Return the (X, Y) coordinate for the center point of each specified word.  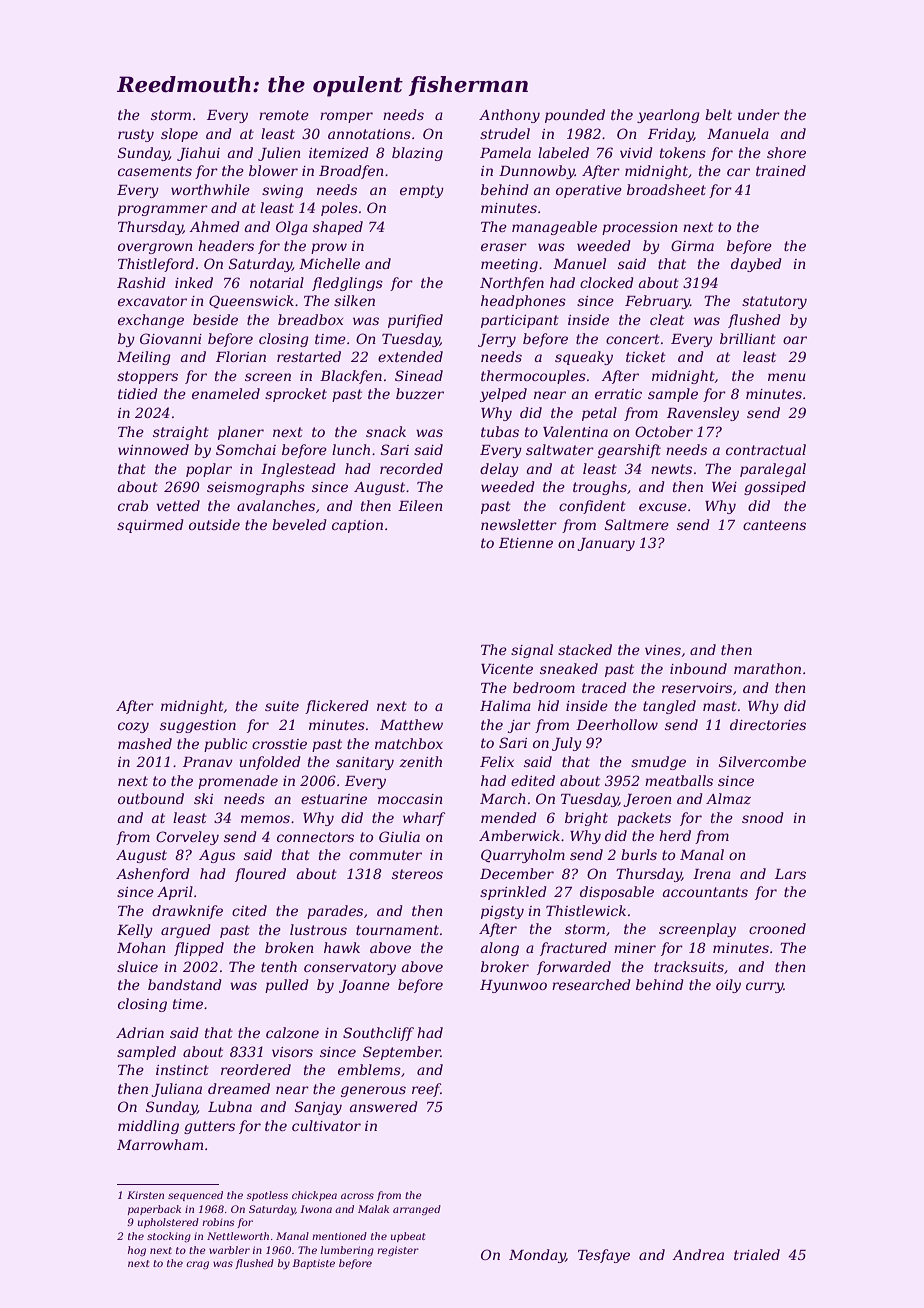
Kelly (135, 931)
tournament (397, 930)
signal (532, 651)
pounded (575, 116)
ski (203, 798)
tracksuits (689, 966)
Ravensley (703, 414)
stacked (585, 649)
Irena (712, 874)
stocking (169, 1237)
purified (415, 321)
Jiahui (198, 154)
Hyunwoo (513, 986)
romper (346, 117)
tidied (138, 393)
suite (282, 706)
